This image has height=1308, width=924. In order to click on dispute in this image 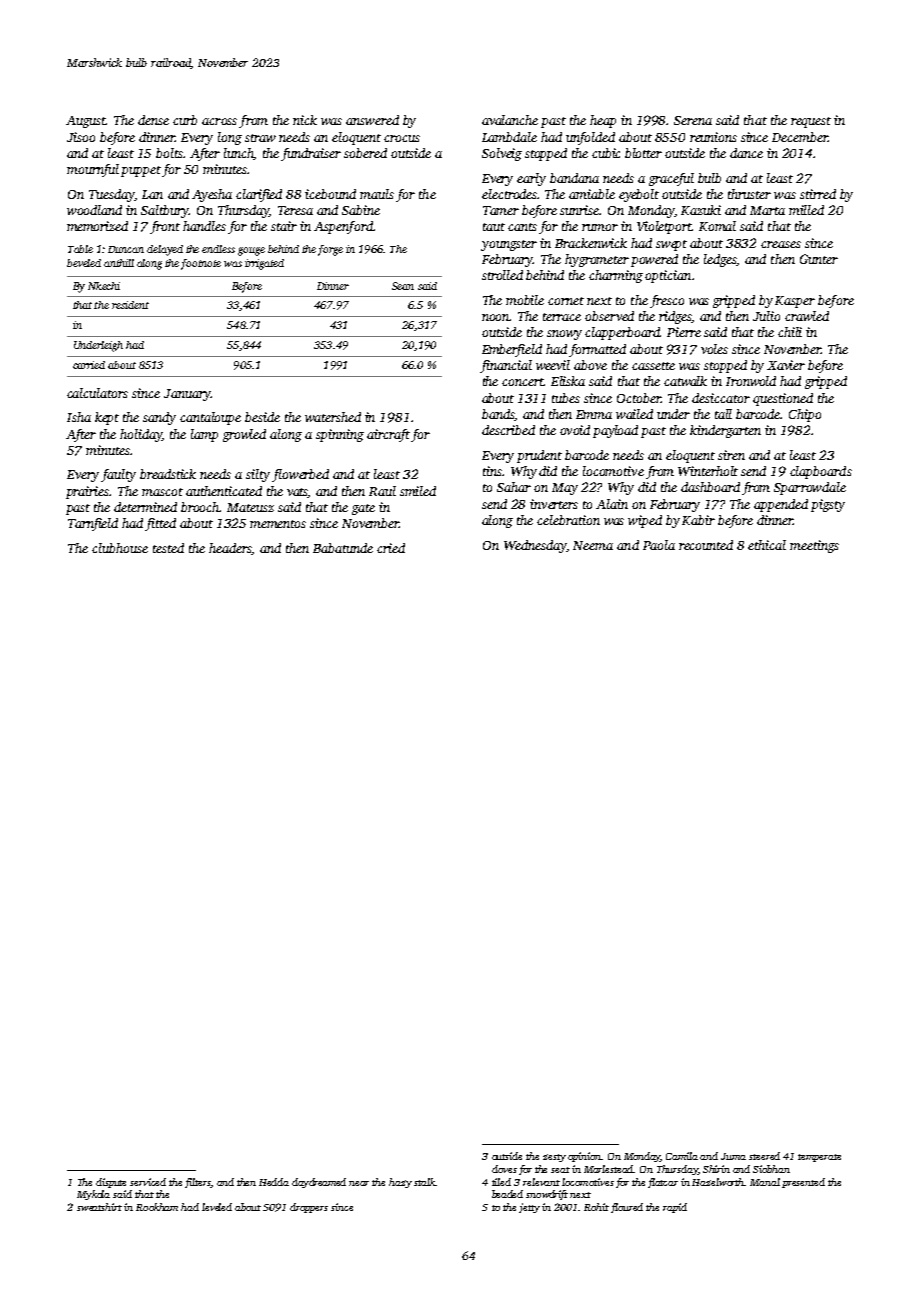, I will do `click(111, 1183)`.
